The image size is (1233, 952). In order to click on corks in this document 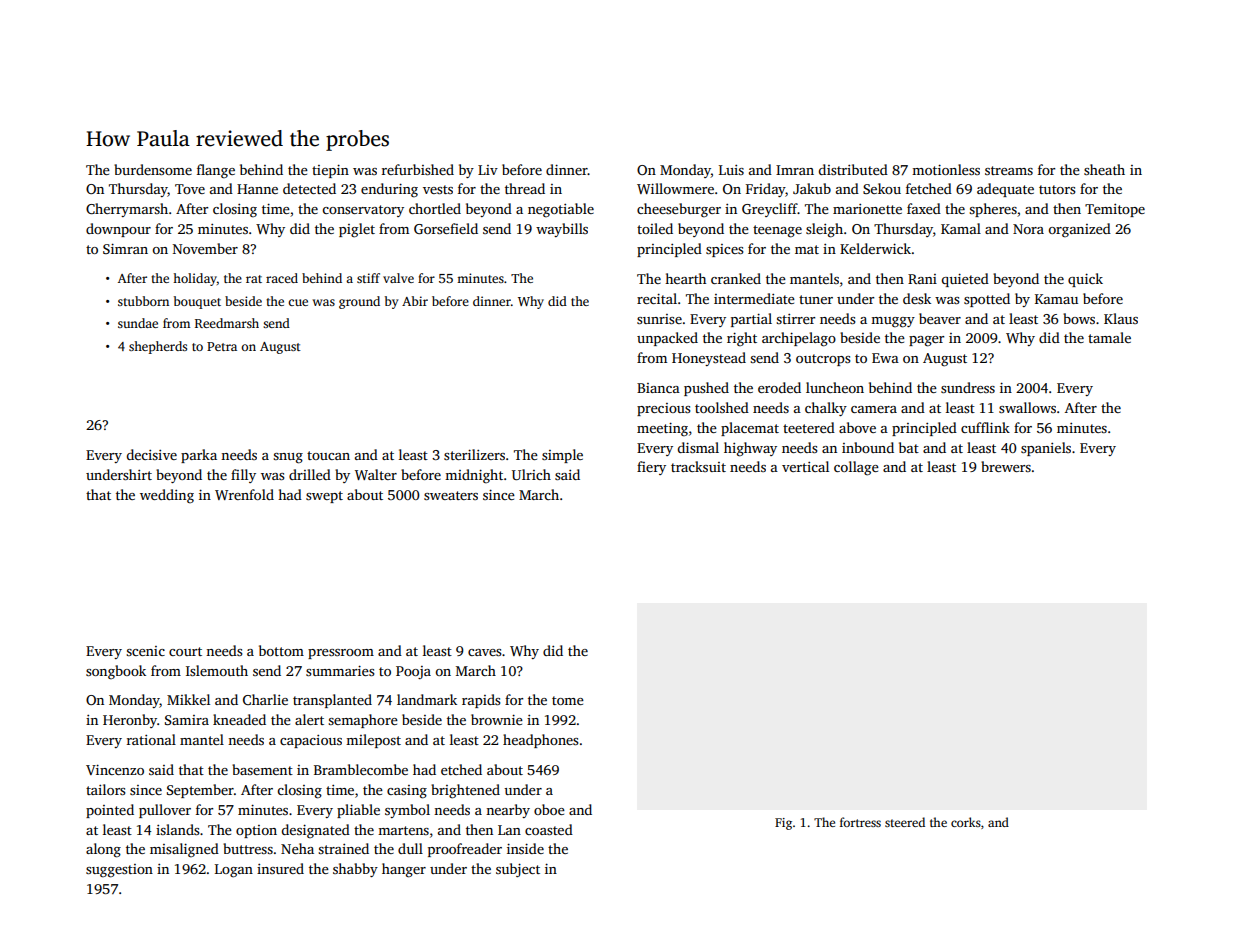, I will do `click(966, 822)`.
